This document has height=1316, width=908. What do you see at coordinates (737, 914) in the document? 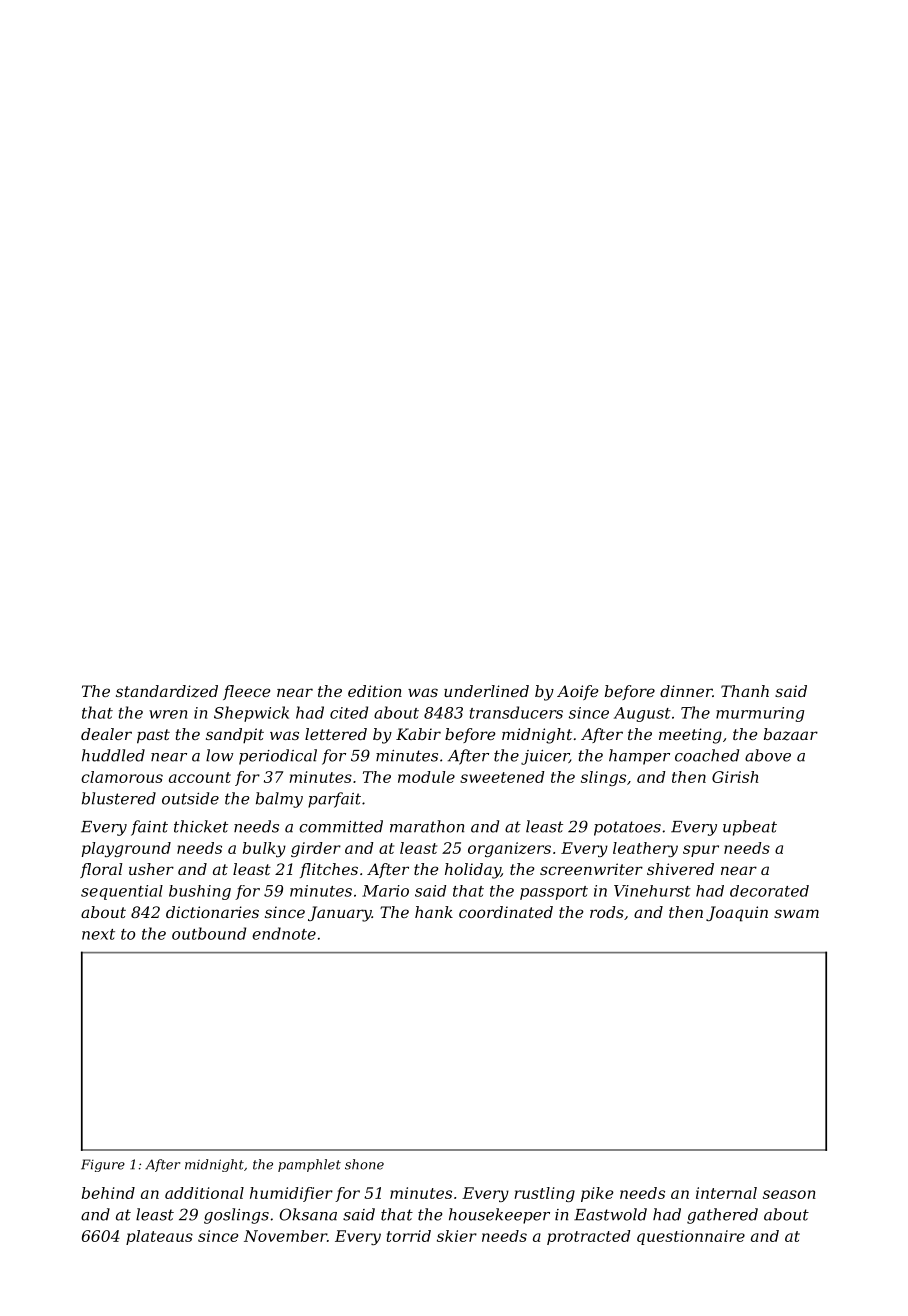
I see `Joaquin` at bounding box center [737, 914].
